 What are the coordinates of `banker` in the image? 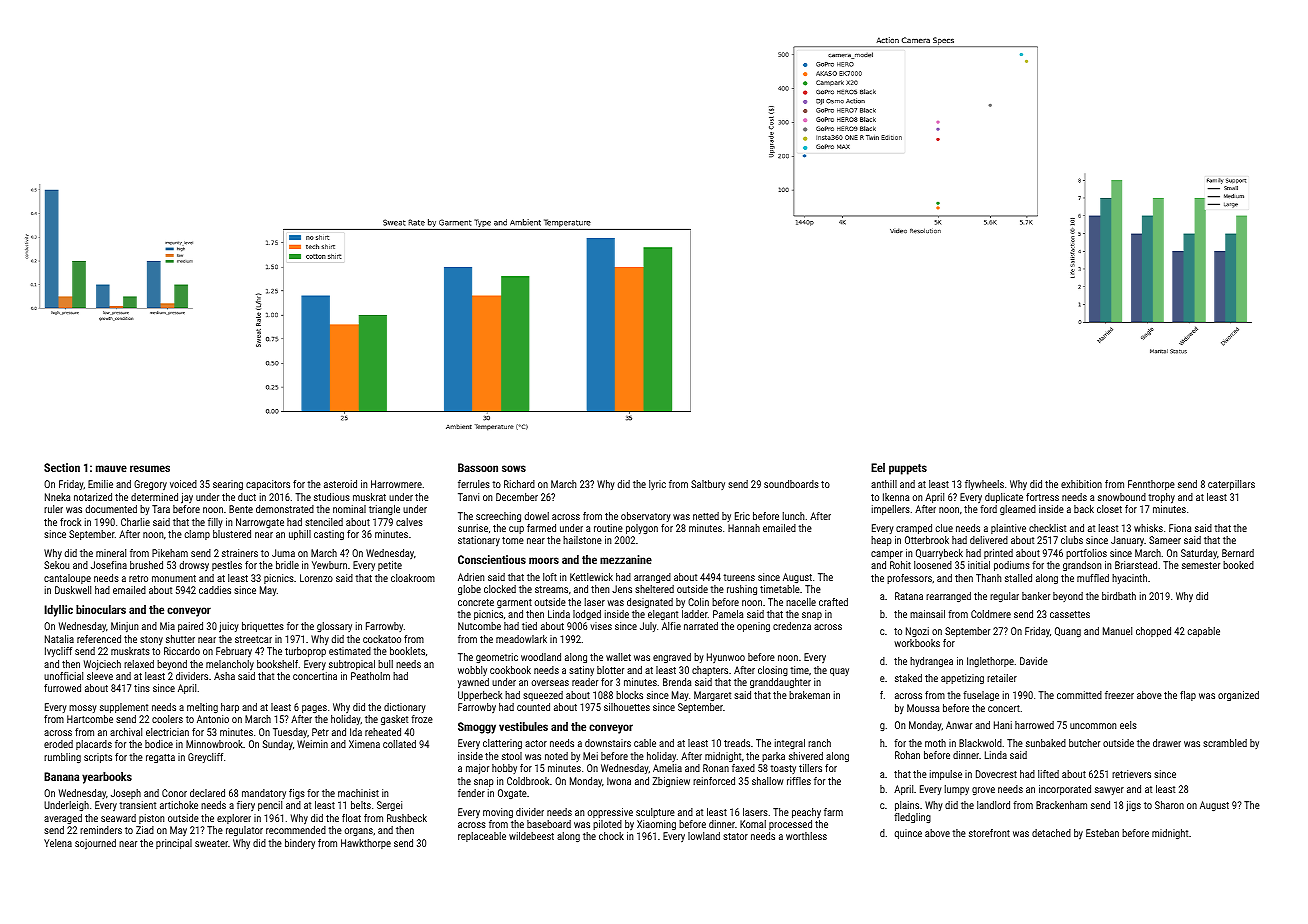 It's located at (1036, 596).
